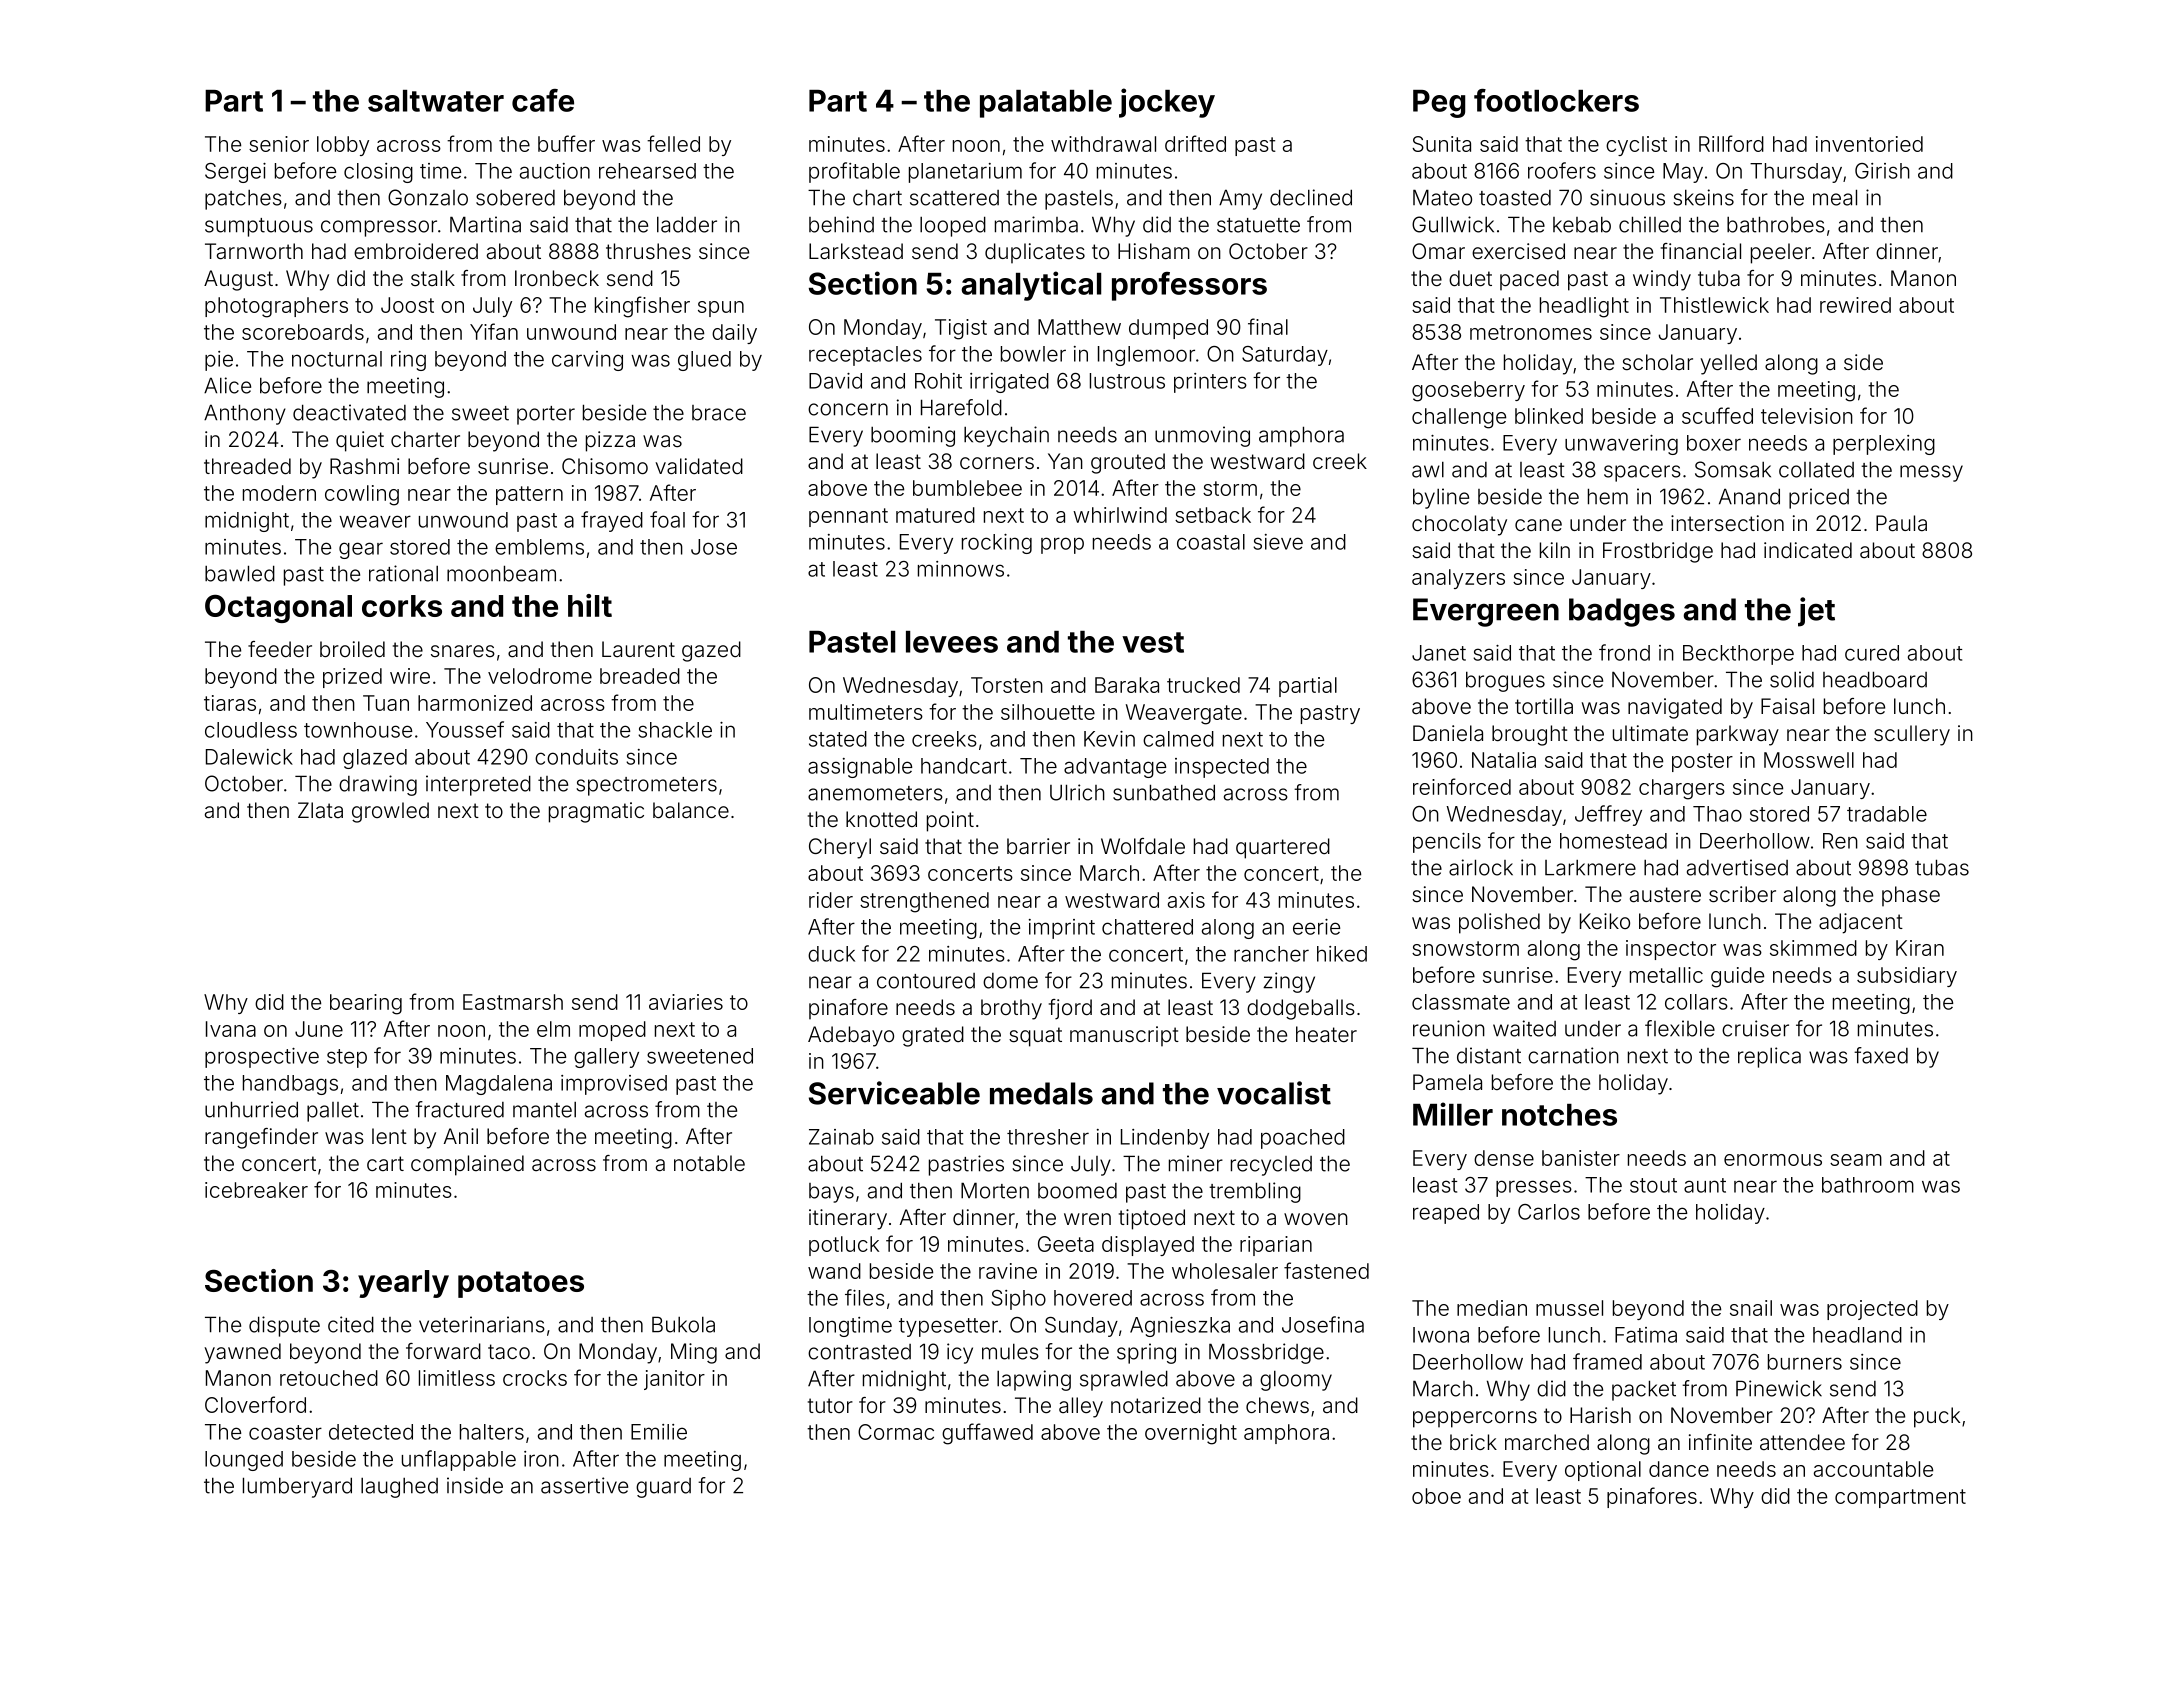 The height and width of the screenshot is (1683, 2178). I want to click on Thao, so click(1717, 814).
